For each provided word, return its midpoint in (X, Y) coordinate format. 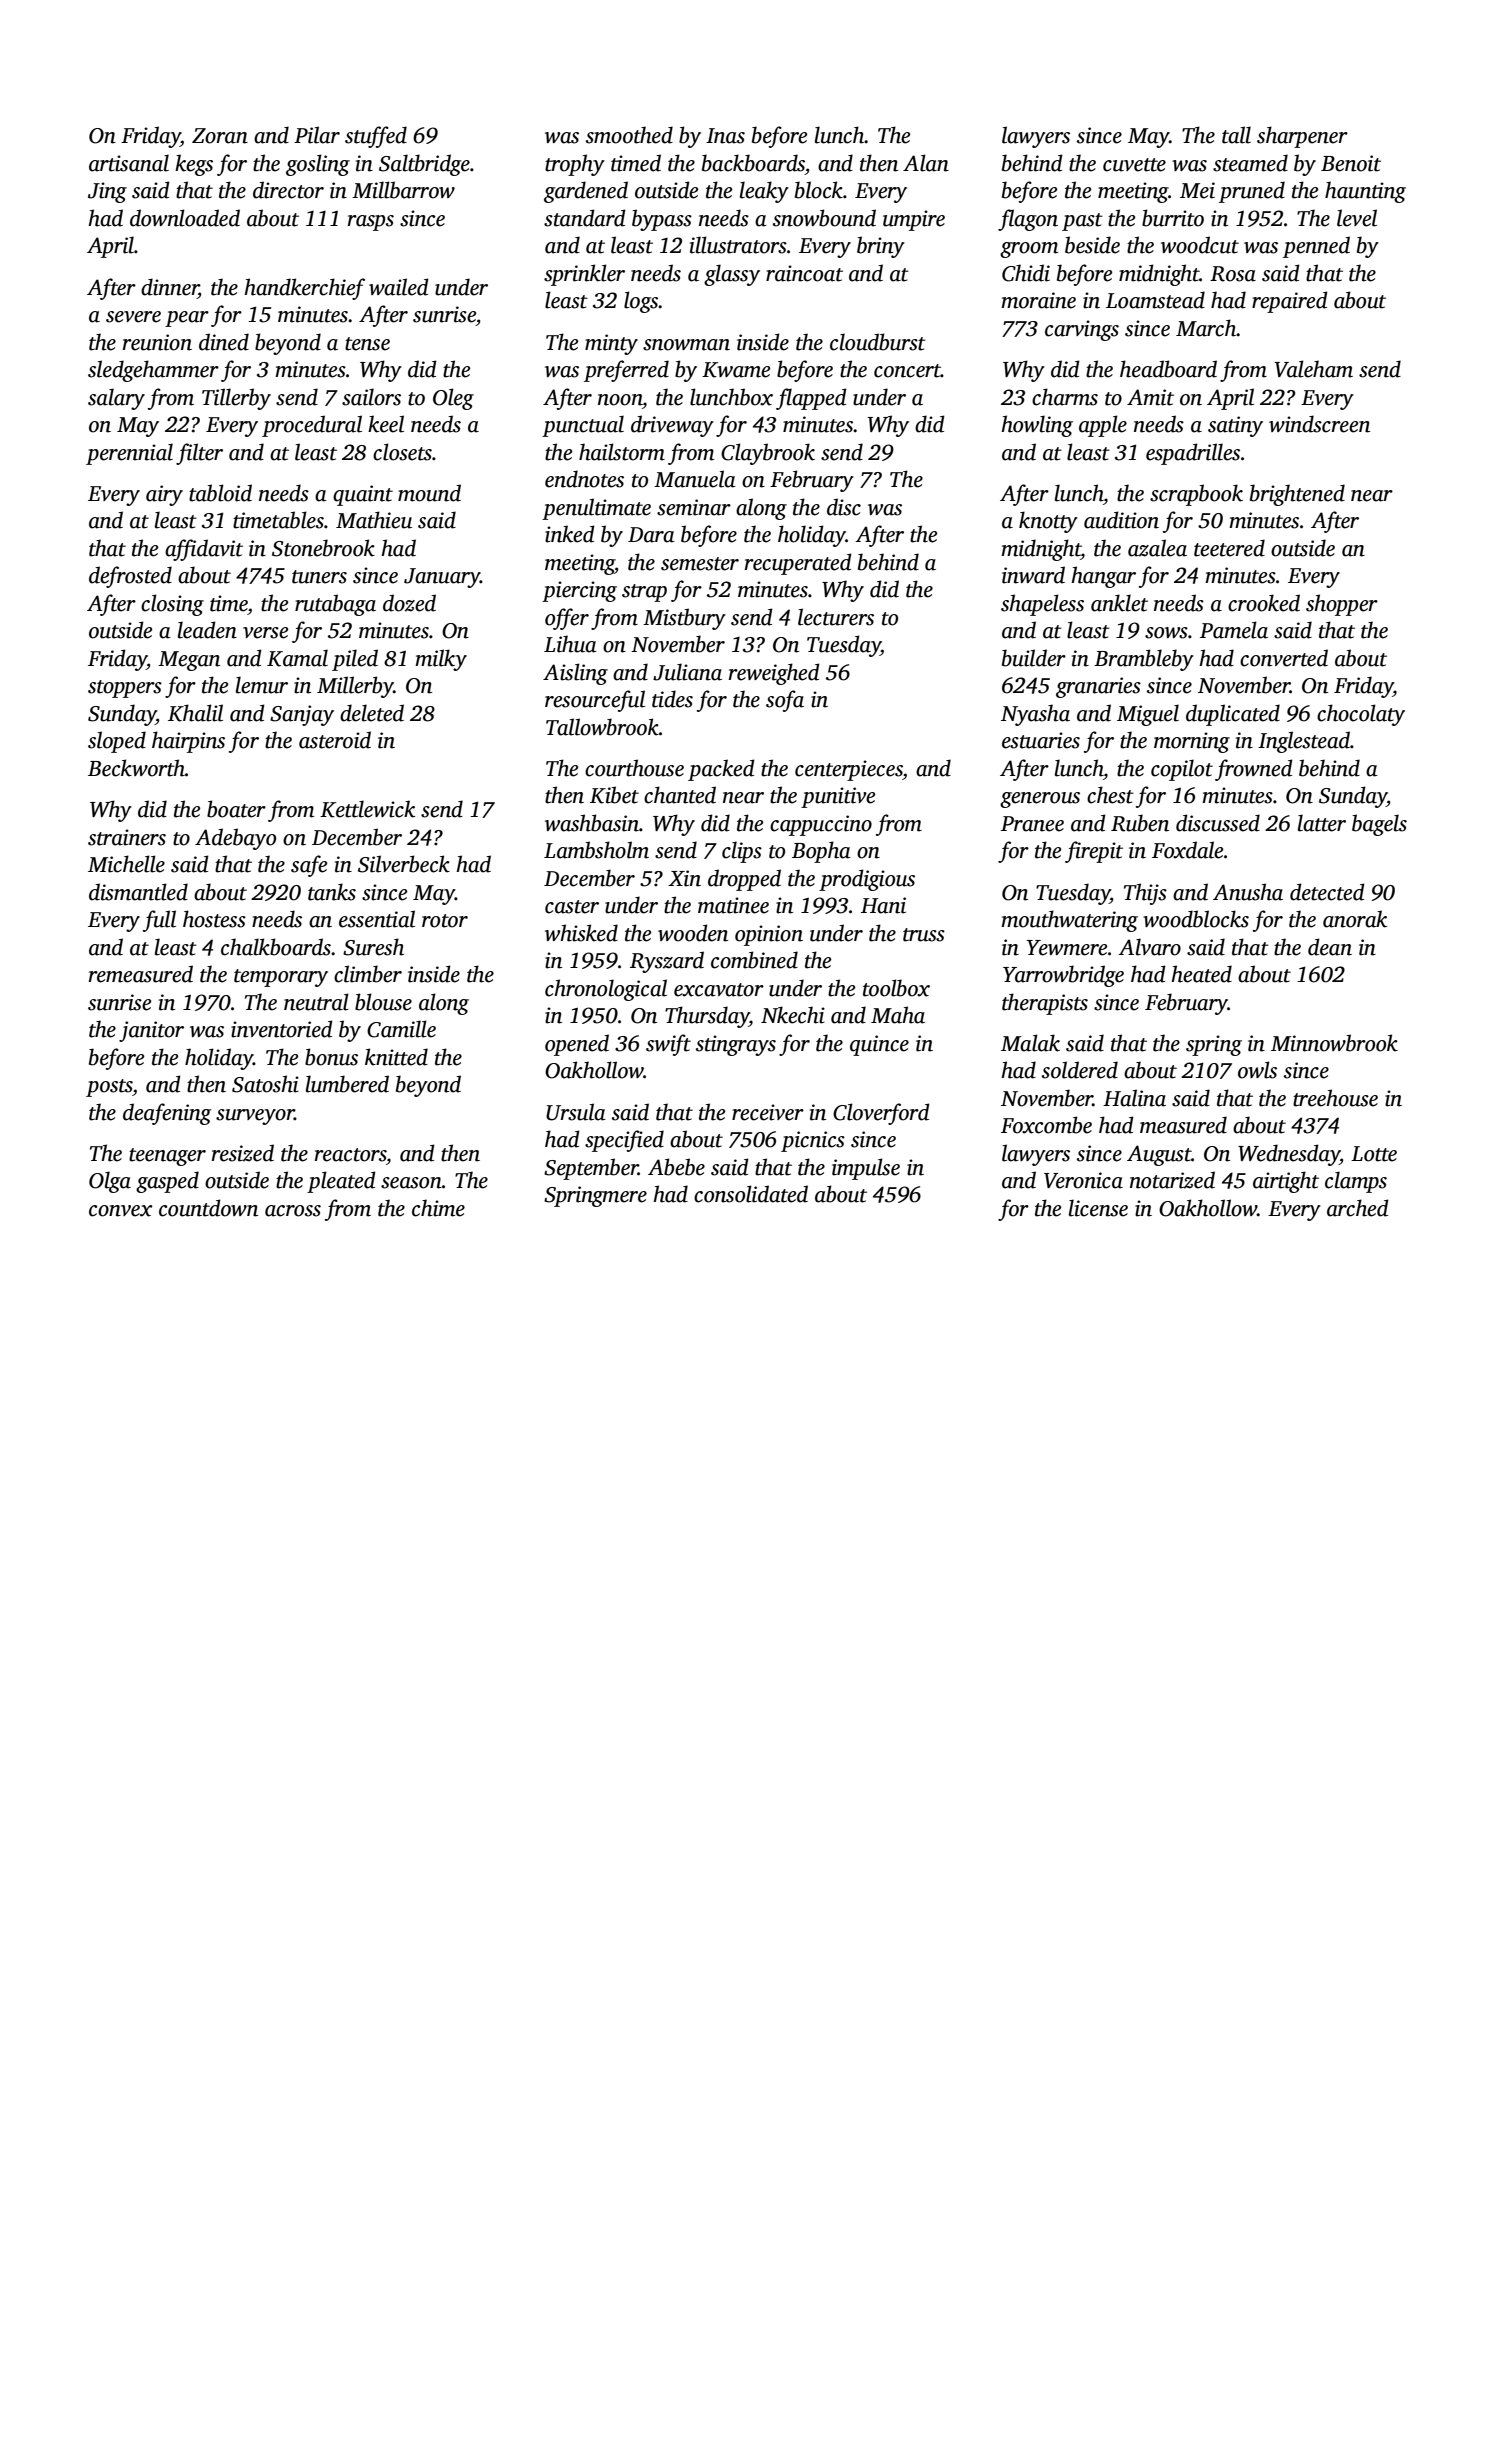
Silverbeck (404, 864)
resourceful (595, 701)
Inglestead (1304, 742)
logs (641, 302)
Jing (107, 192)
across (293, 1211)
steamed (1250, 163)
